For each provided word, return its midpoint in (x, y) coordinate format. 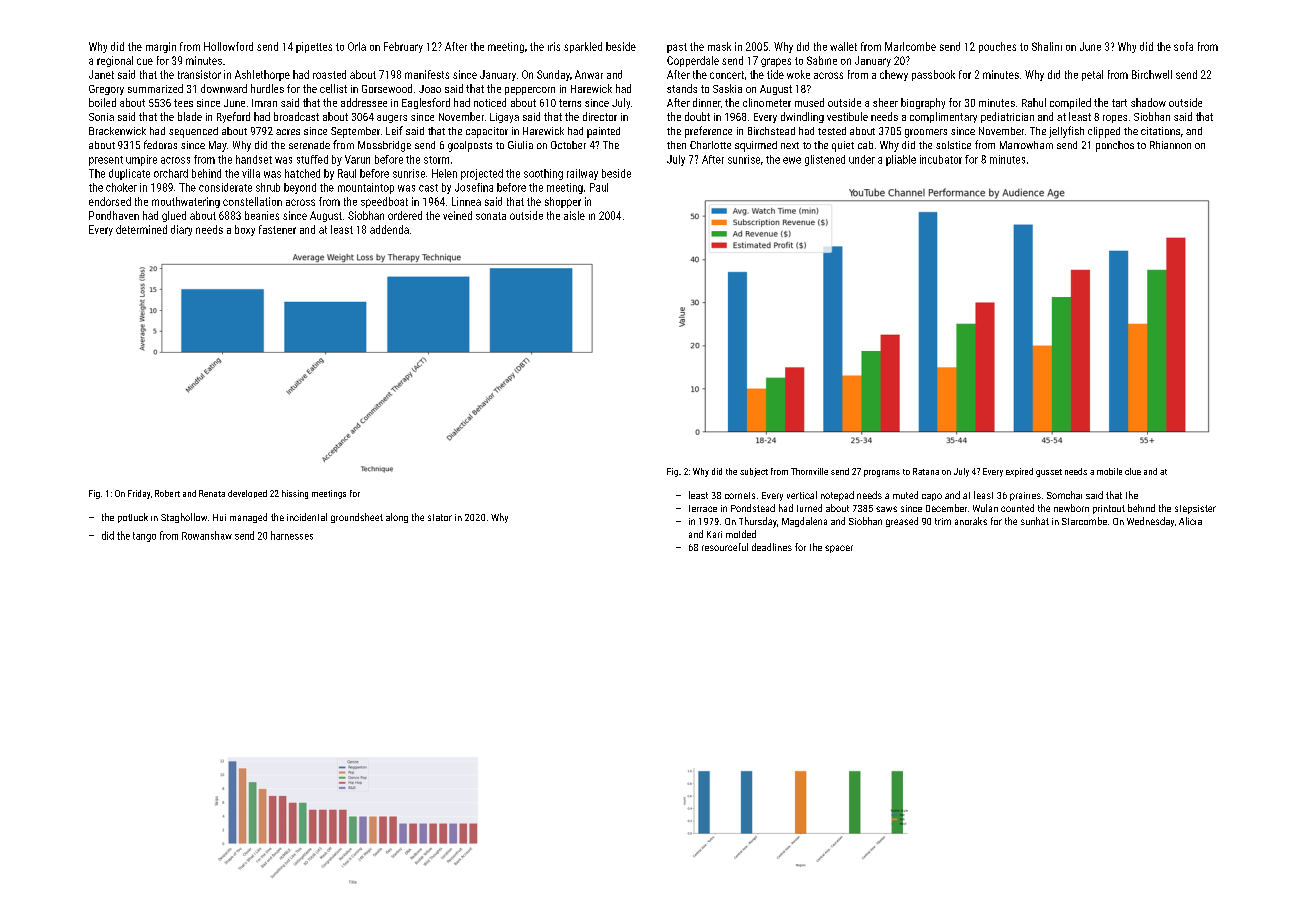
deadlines (772, 547)
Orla (357, 46)
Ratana (926, 471)
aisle (574, 215)
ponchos (1115, 146)
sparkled (583, 47)
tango (144, 537)
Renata (212, 493)
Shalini (1047, 46)
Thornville (809, 471)
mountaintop (366, 188)
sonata (491, 216)
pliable (901, 160)
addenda (389, 229)
